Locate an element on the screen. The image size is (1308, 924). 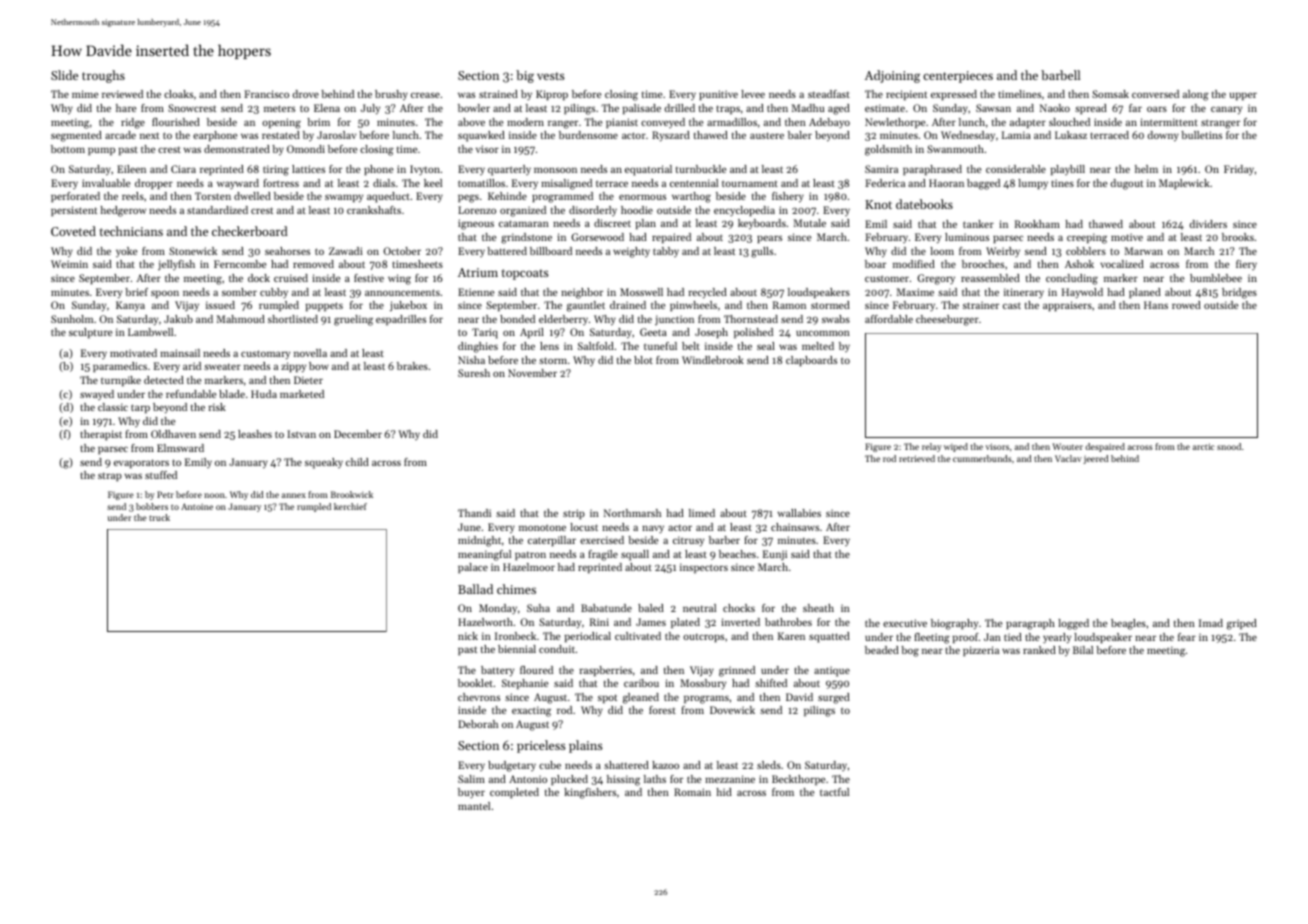
buyer is located at coordinates (471, 793).
